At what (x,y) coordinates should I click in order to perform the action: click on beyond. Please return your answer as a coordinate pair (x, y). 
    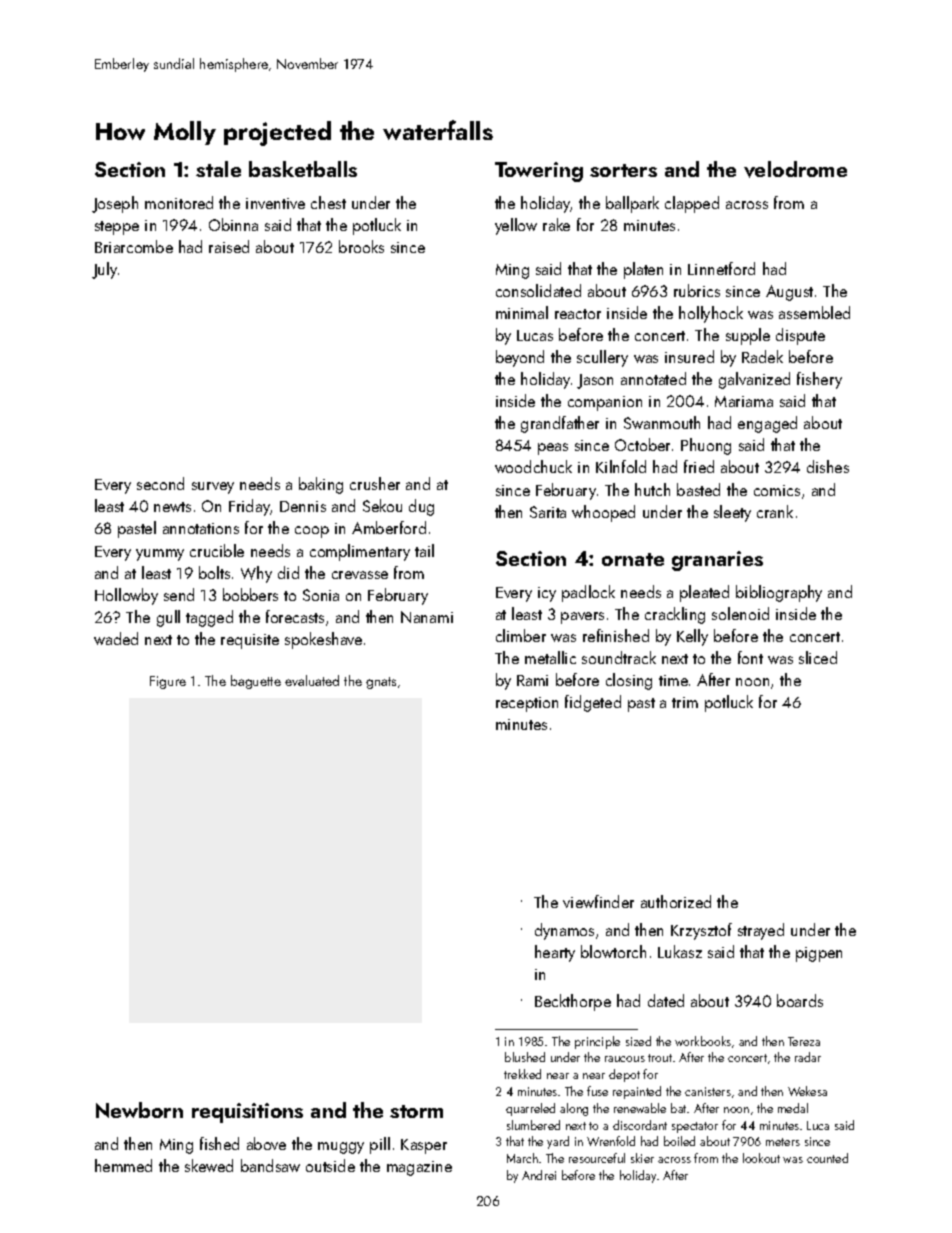
    Looking at the image, I should click on (520, 358).
